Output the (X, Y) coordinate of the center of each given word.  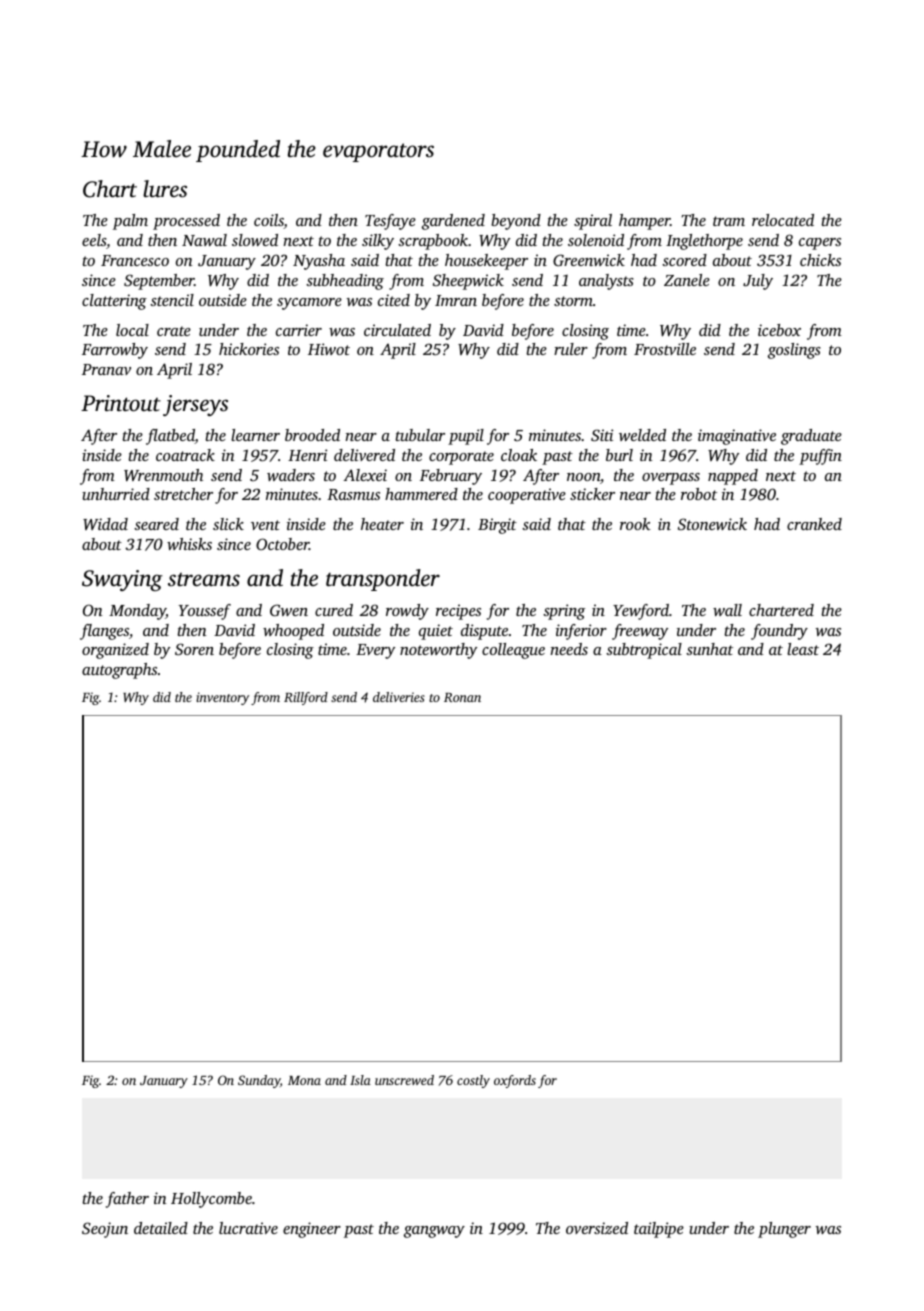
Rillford (306, 698)
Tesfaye (390, 222)
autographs (119, 671)
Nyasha (319, 262)
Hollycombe (211, 1200)
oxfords (515, 1081)
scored (684, 260)
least (803, 649)
